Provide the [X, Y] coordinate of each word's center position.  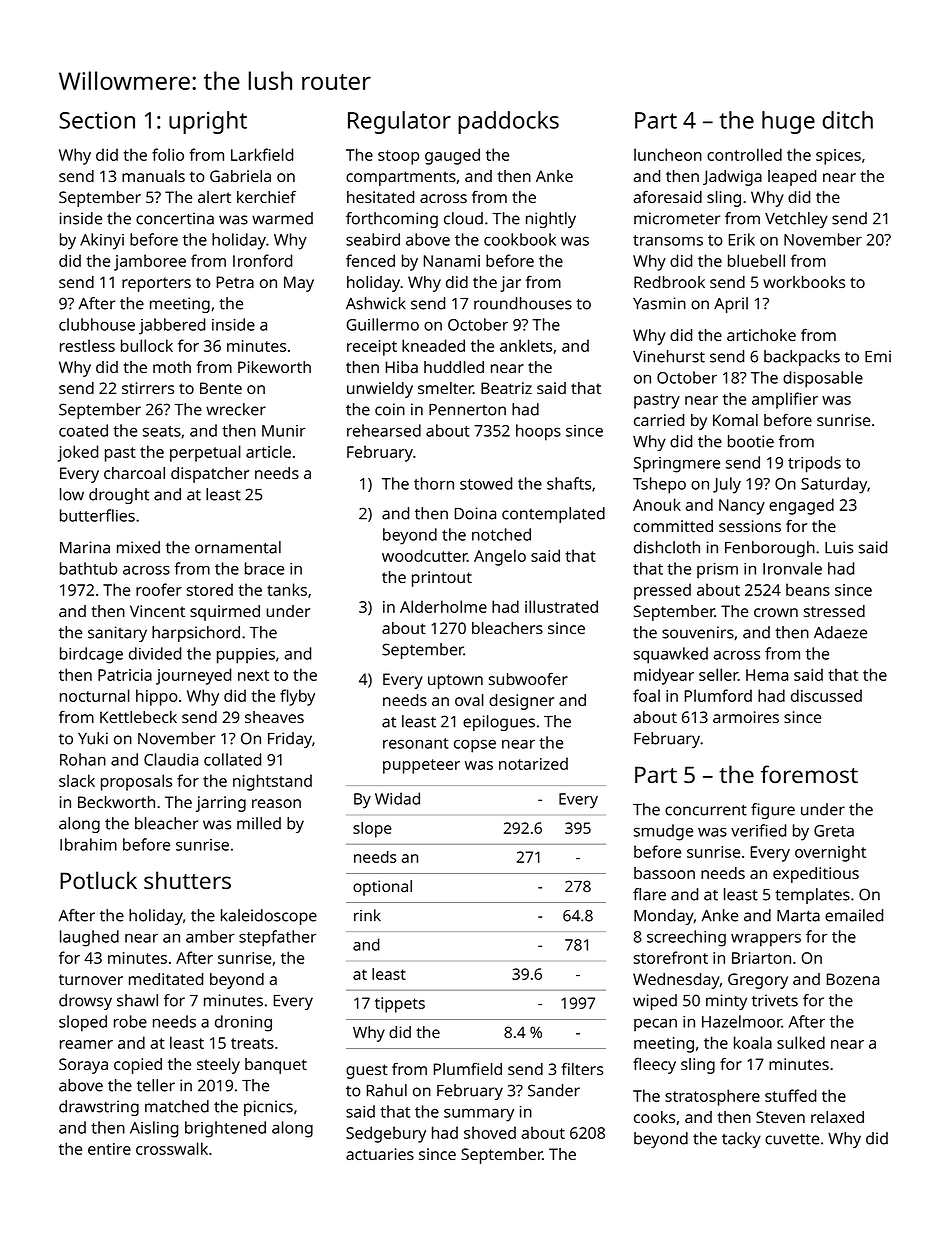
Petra [235, 282]
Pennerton [467, 410]
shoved [490, 1132]
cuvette [792, 1139]
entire [109, 1149]
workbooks [804, 282]
